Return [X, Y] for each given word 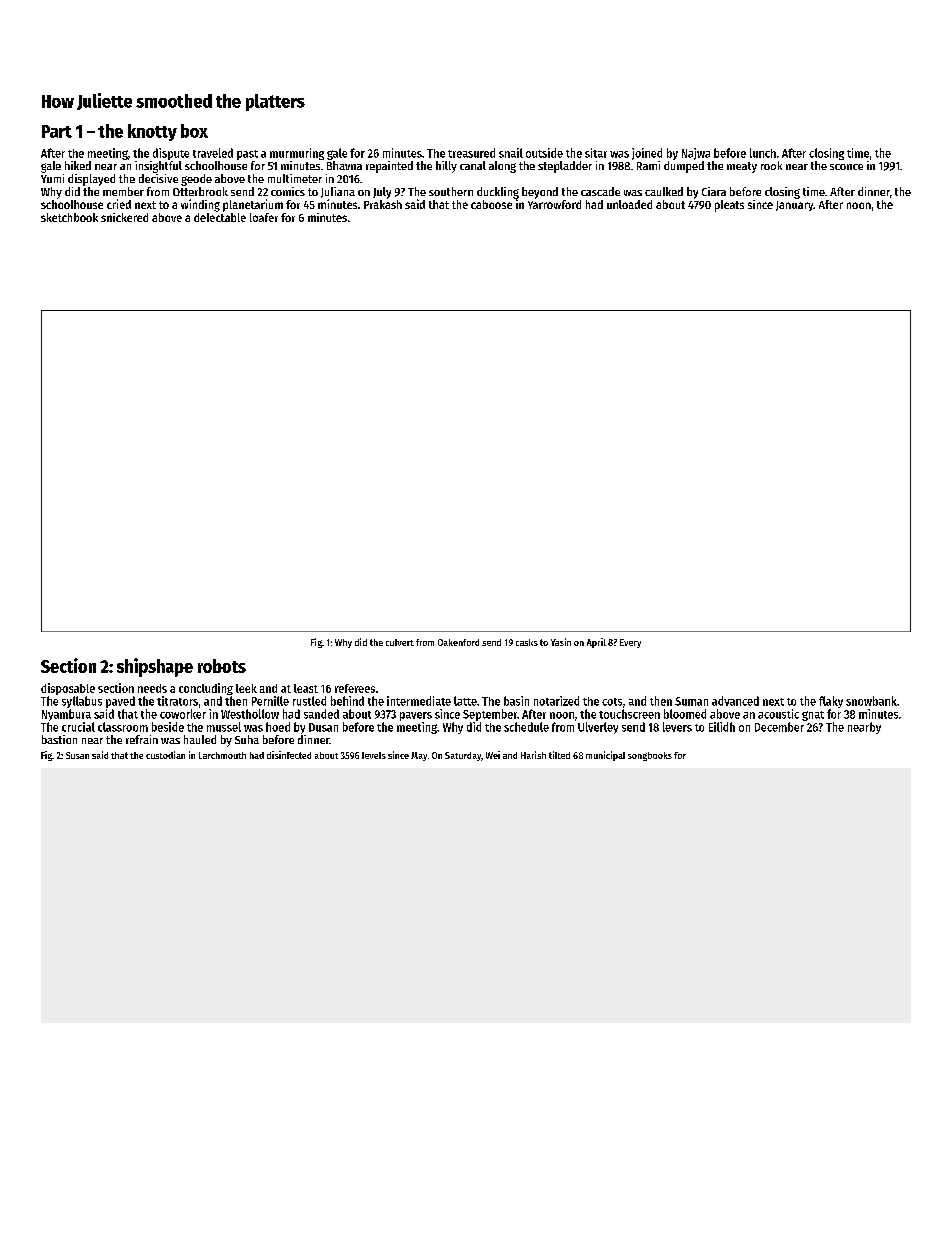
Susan [77, 755]
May [419, 756]
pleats [729, 206]
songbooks [650, 756]
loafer [264, 217]
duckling [498, 193]
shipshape [155, 667]
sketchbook [69, 217]
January [795, 206]
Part [57, 131]
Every [630, 643]
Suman [691, 701]
